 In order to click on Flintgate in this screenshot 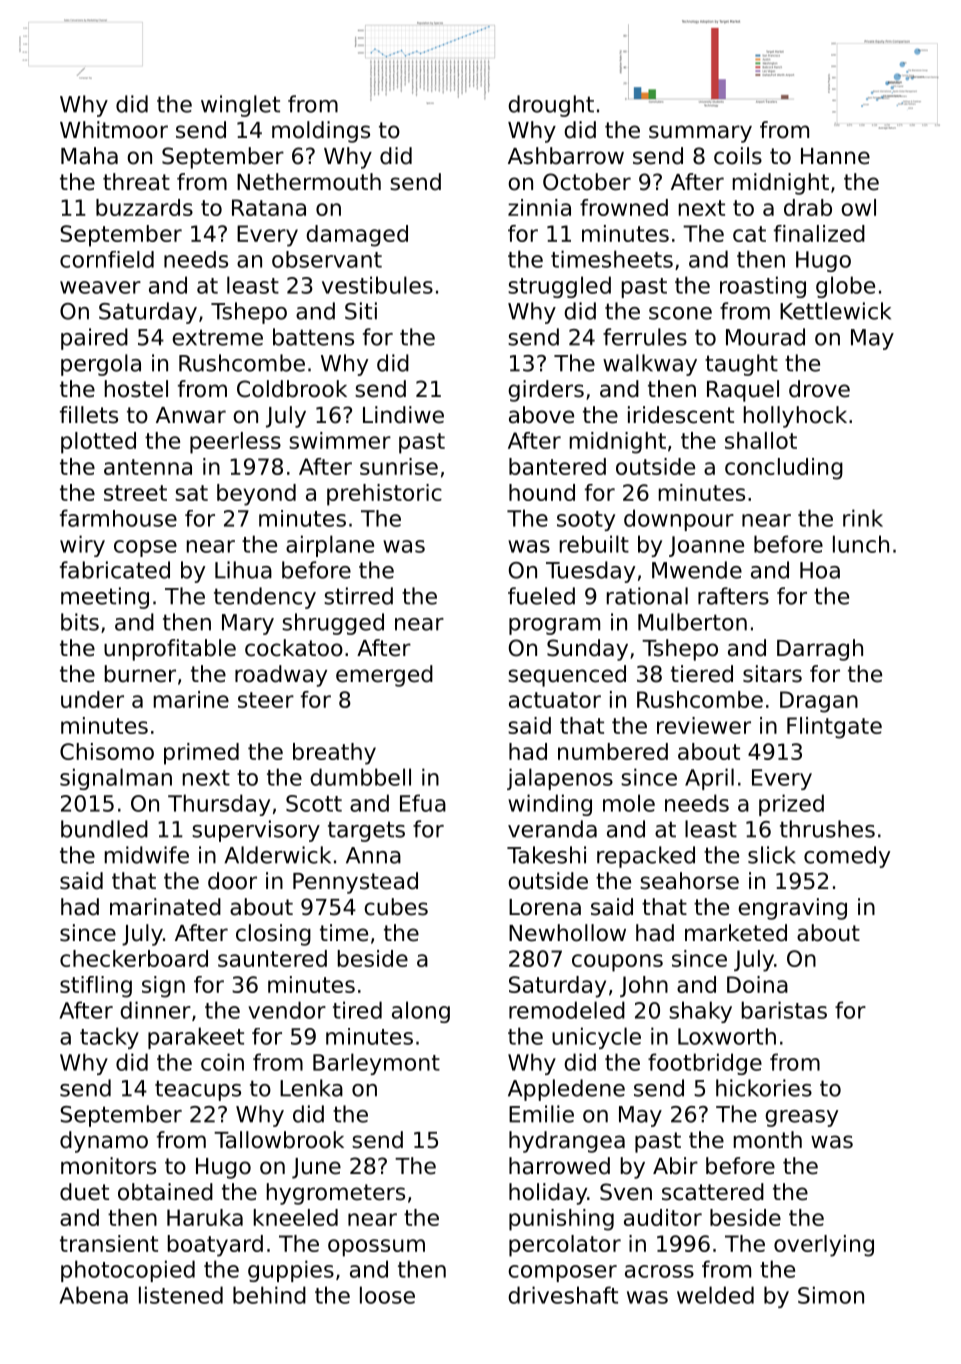, I will do `click(834, 728)`.
